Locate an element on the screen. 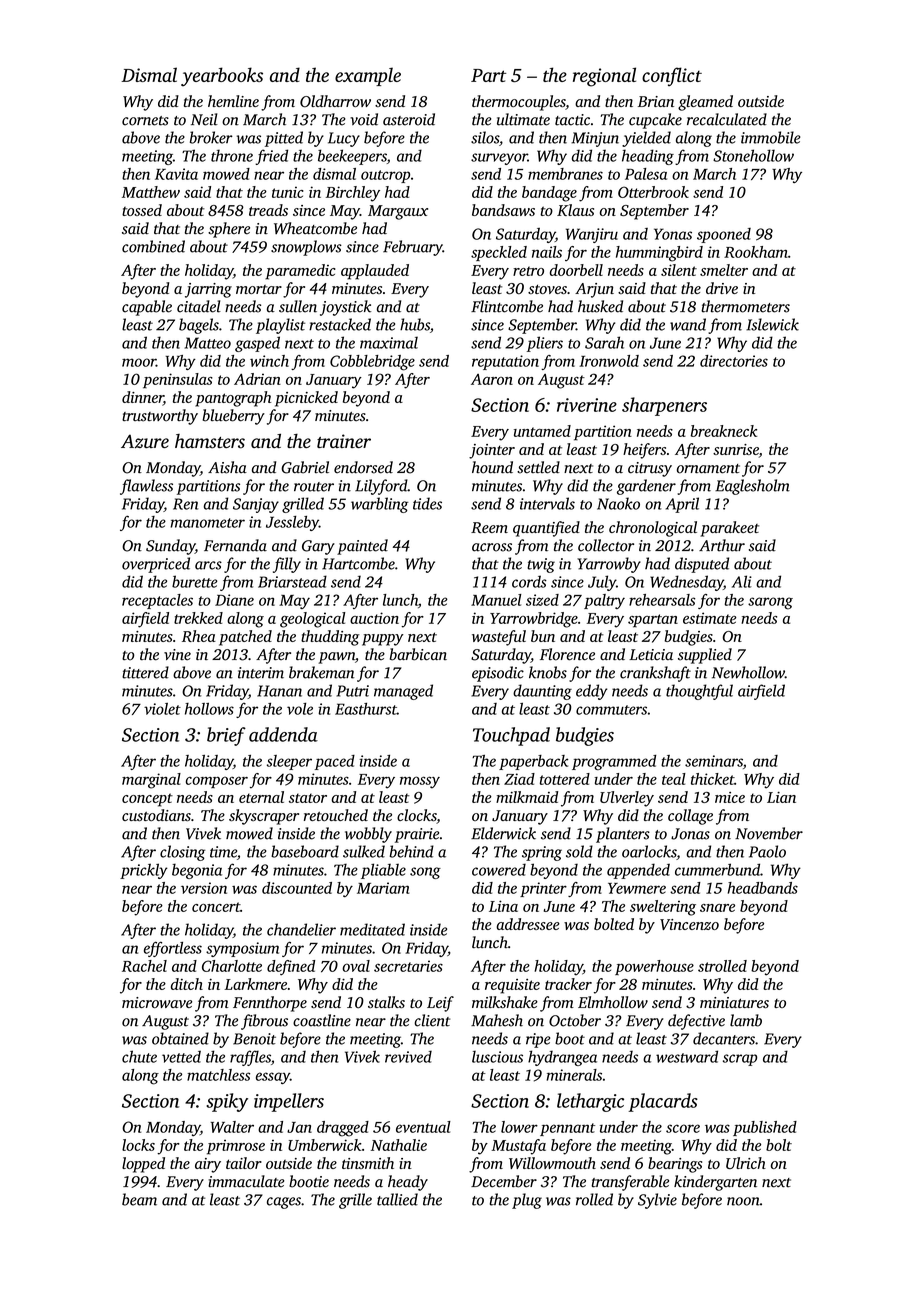  painted is located at coordinates (362, 547).
